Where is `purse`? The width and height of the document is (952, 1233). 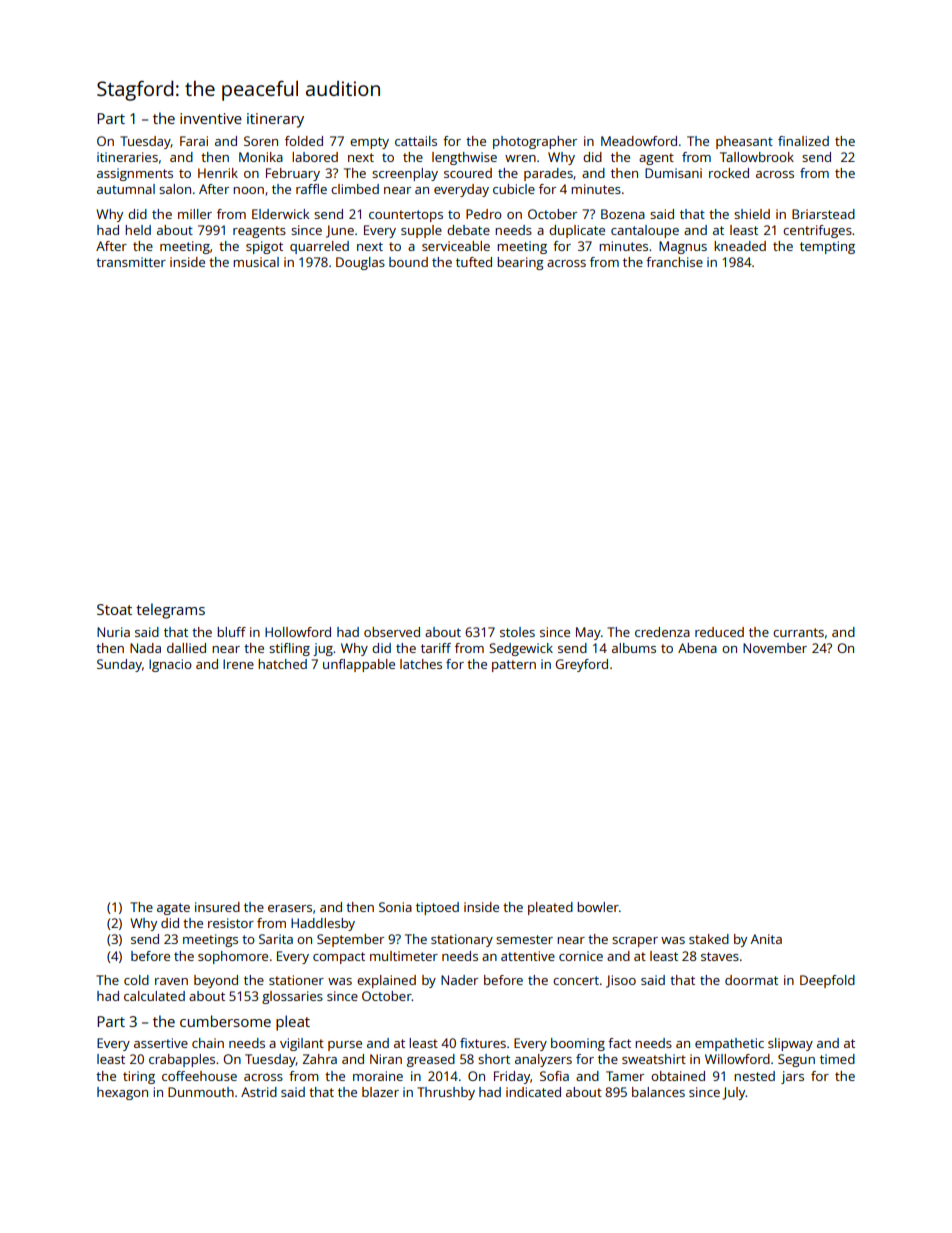
purse is located at coordinates (345, 1046).
